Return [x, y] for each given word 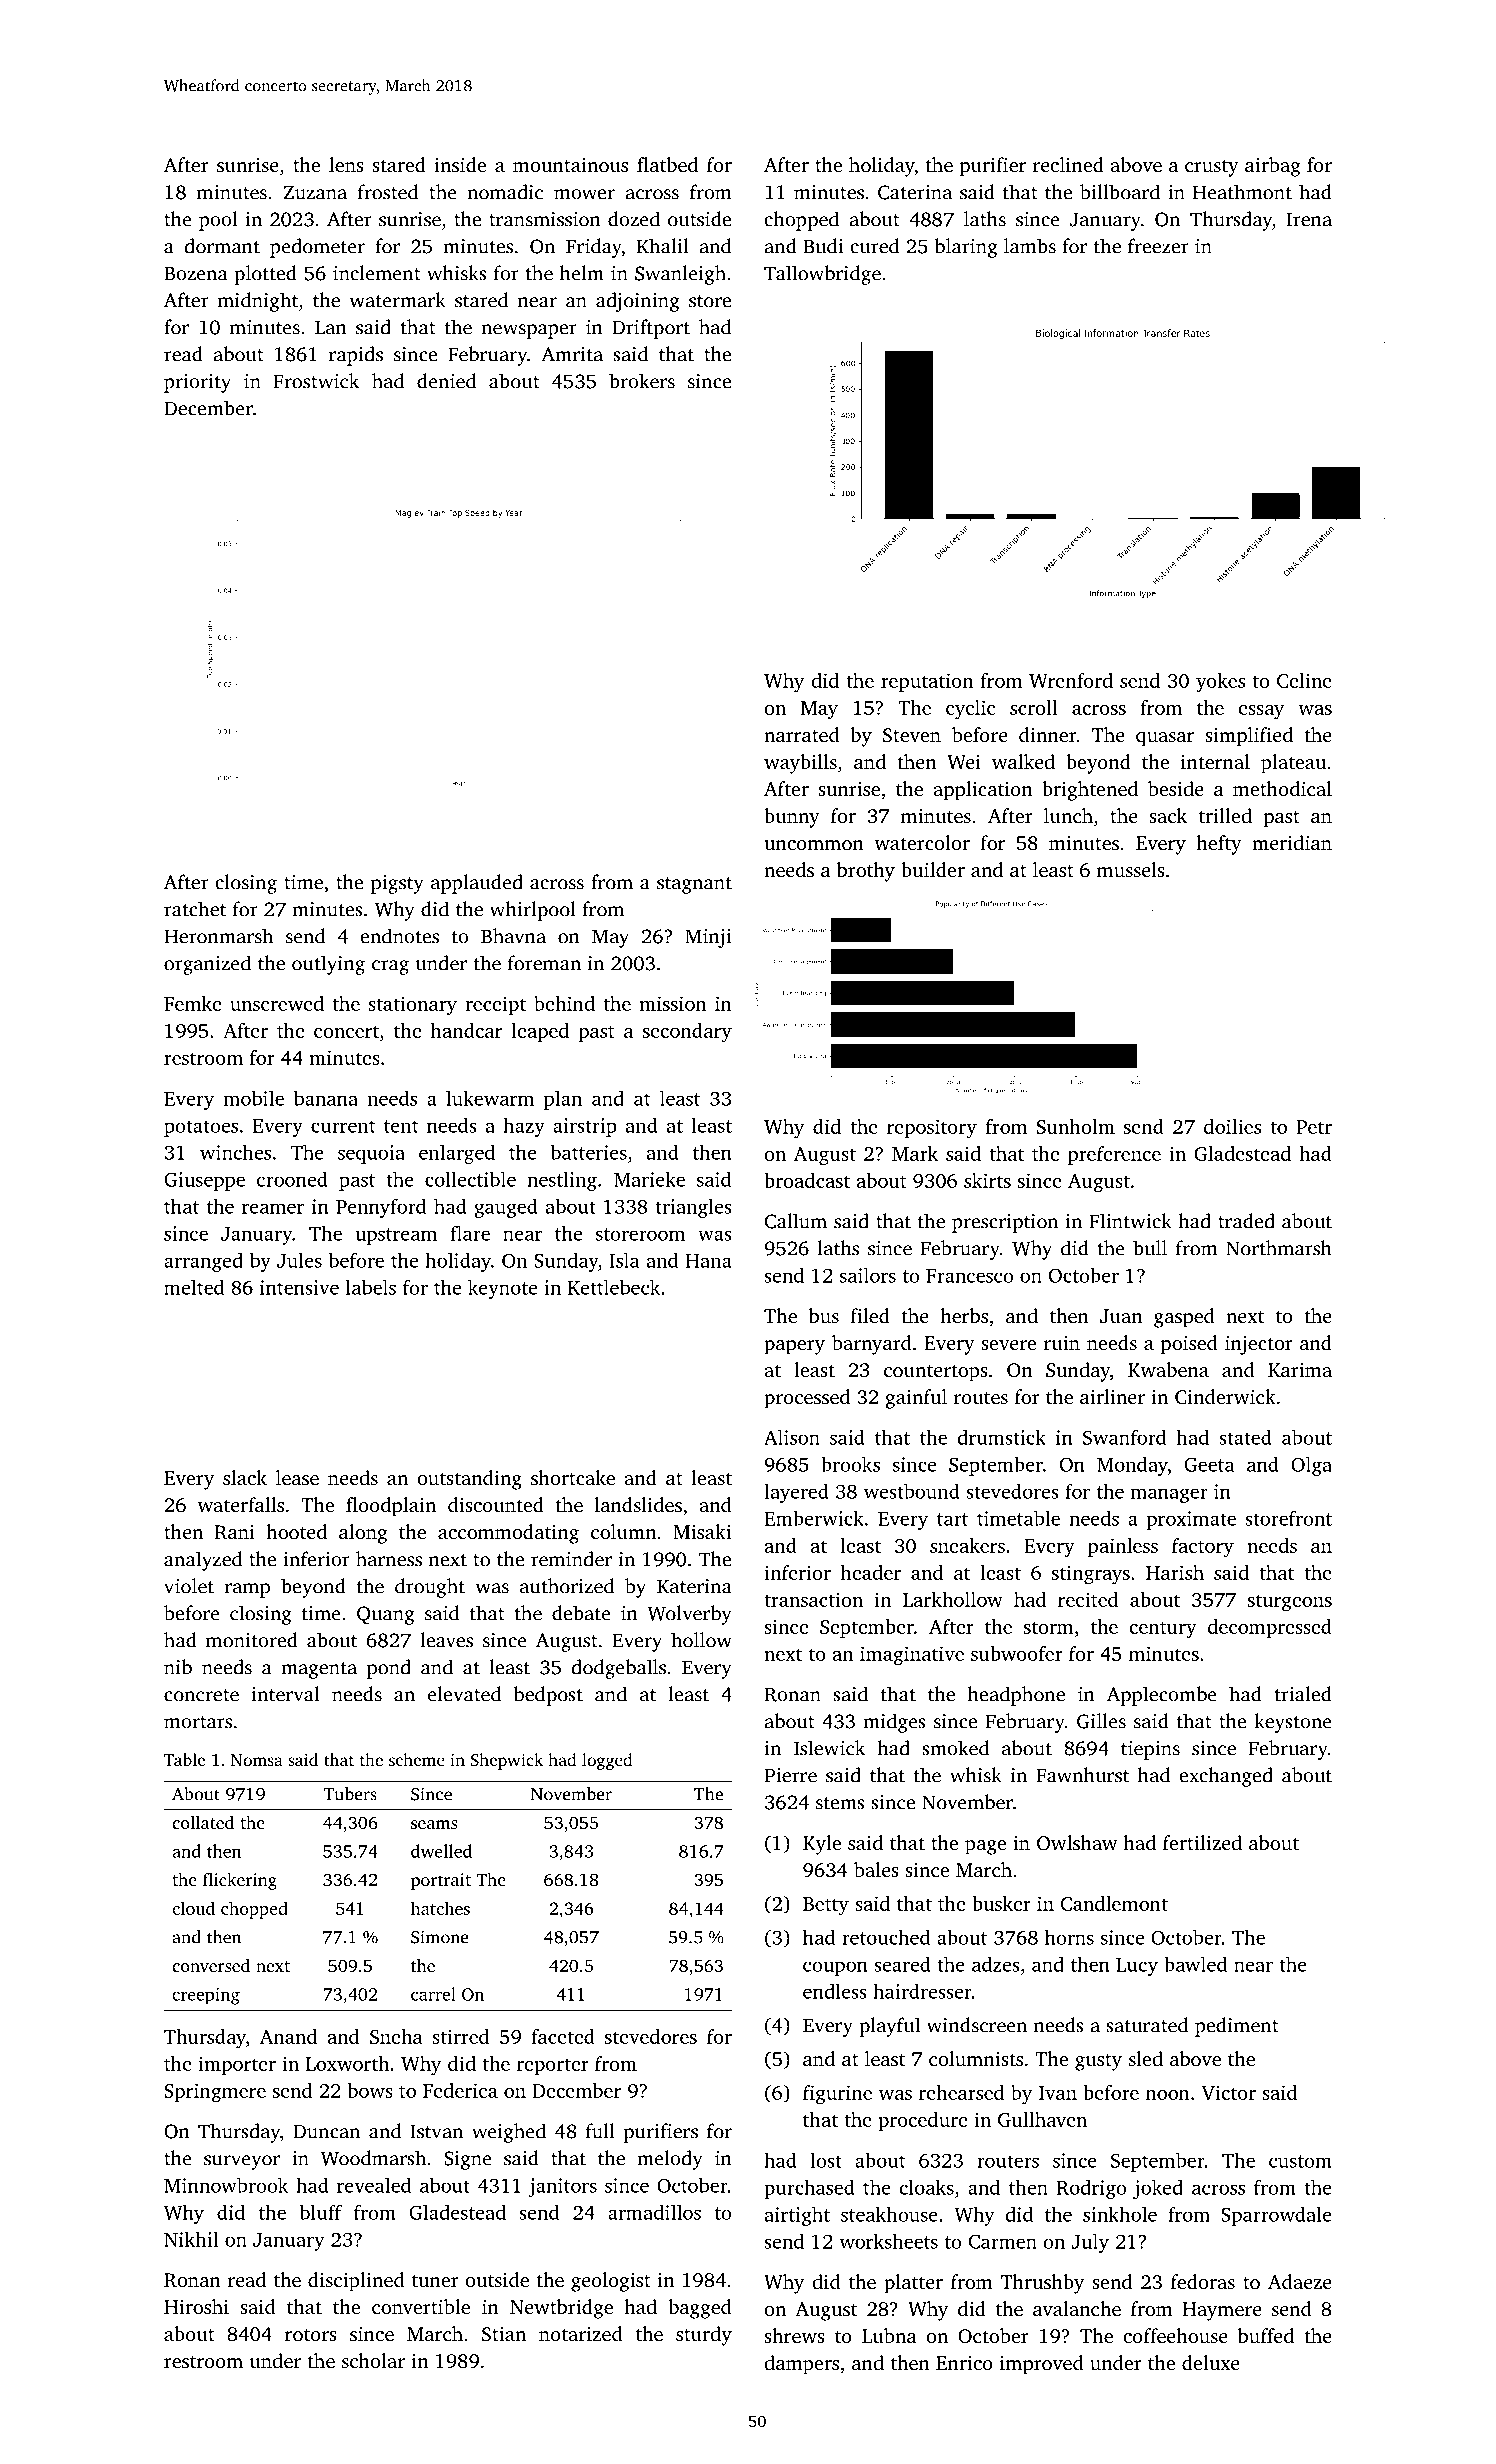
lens [346, 164]
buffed [1266, 2335]
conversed [211, 1965]
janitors [562, 2187]
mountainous [570, 165]
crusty [1212, 168]
